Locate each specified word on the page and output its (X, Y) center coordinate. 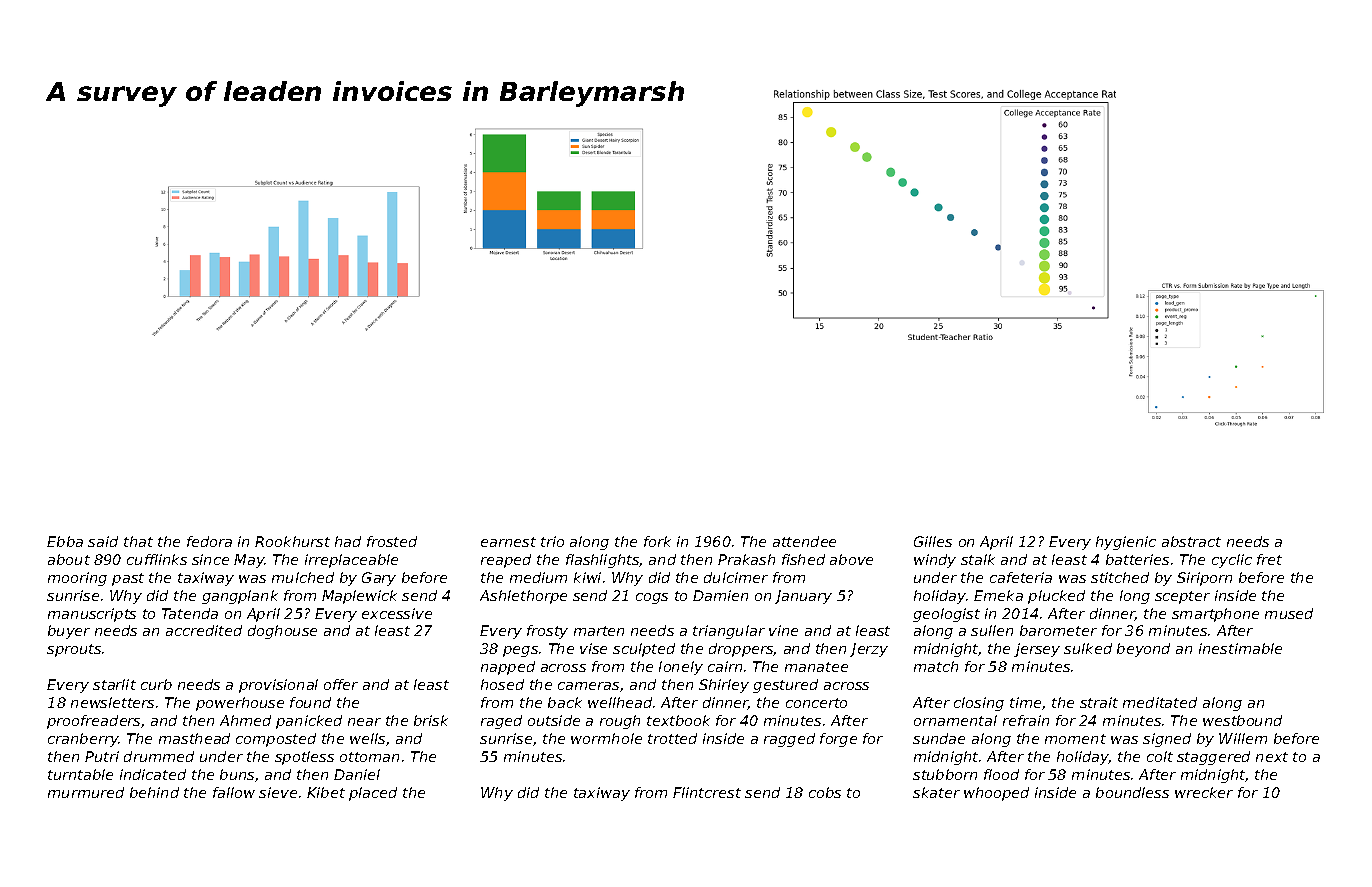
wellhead (620, 702)
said (103, 541)
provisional (278, 686)
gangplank (240, 597)
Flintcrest (707, 792)
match (936, 666)
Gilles (933, 541)
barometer (1058, 630)
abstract (1191, 541)
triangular (729, 632)
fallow (234, 792)
